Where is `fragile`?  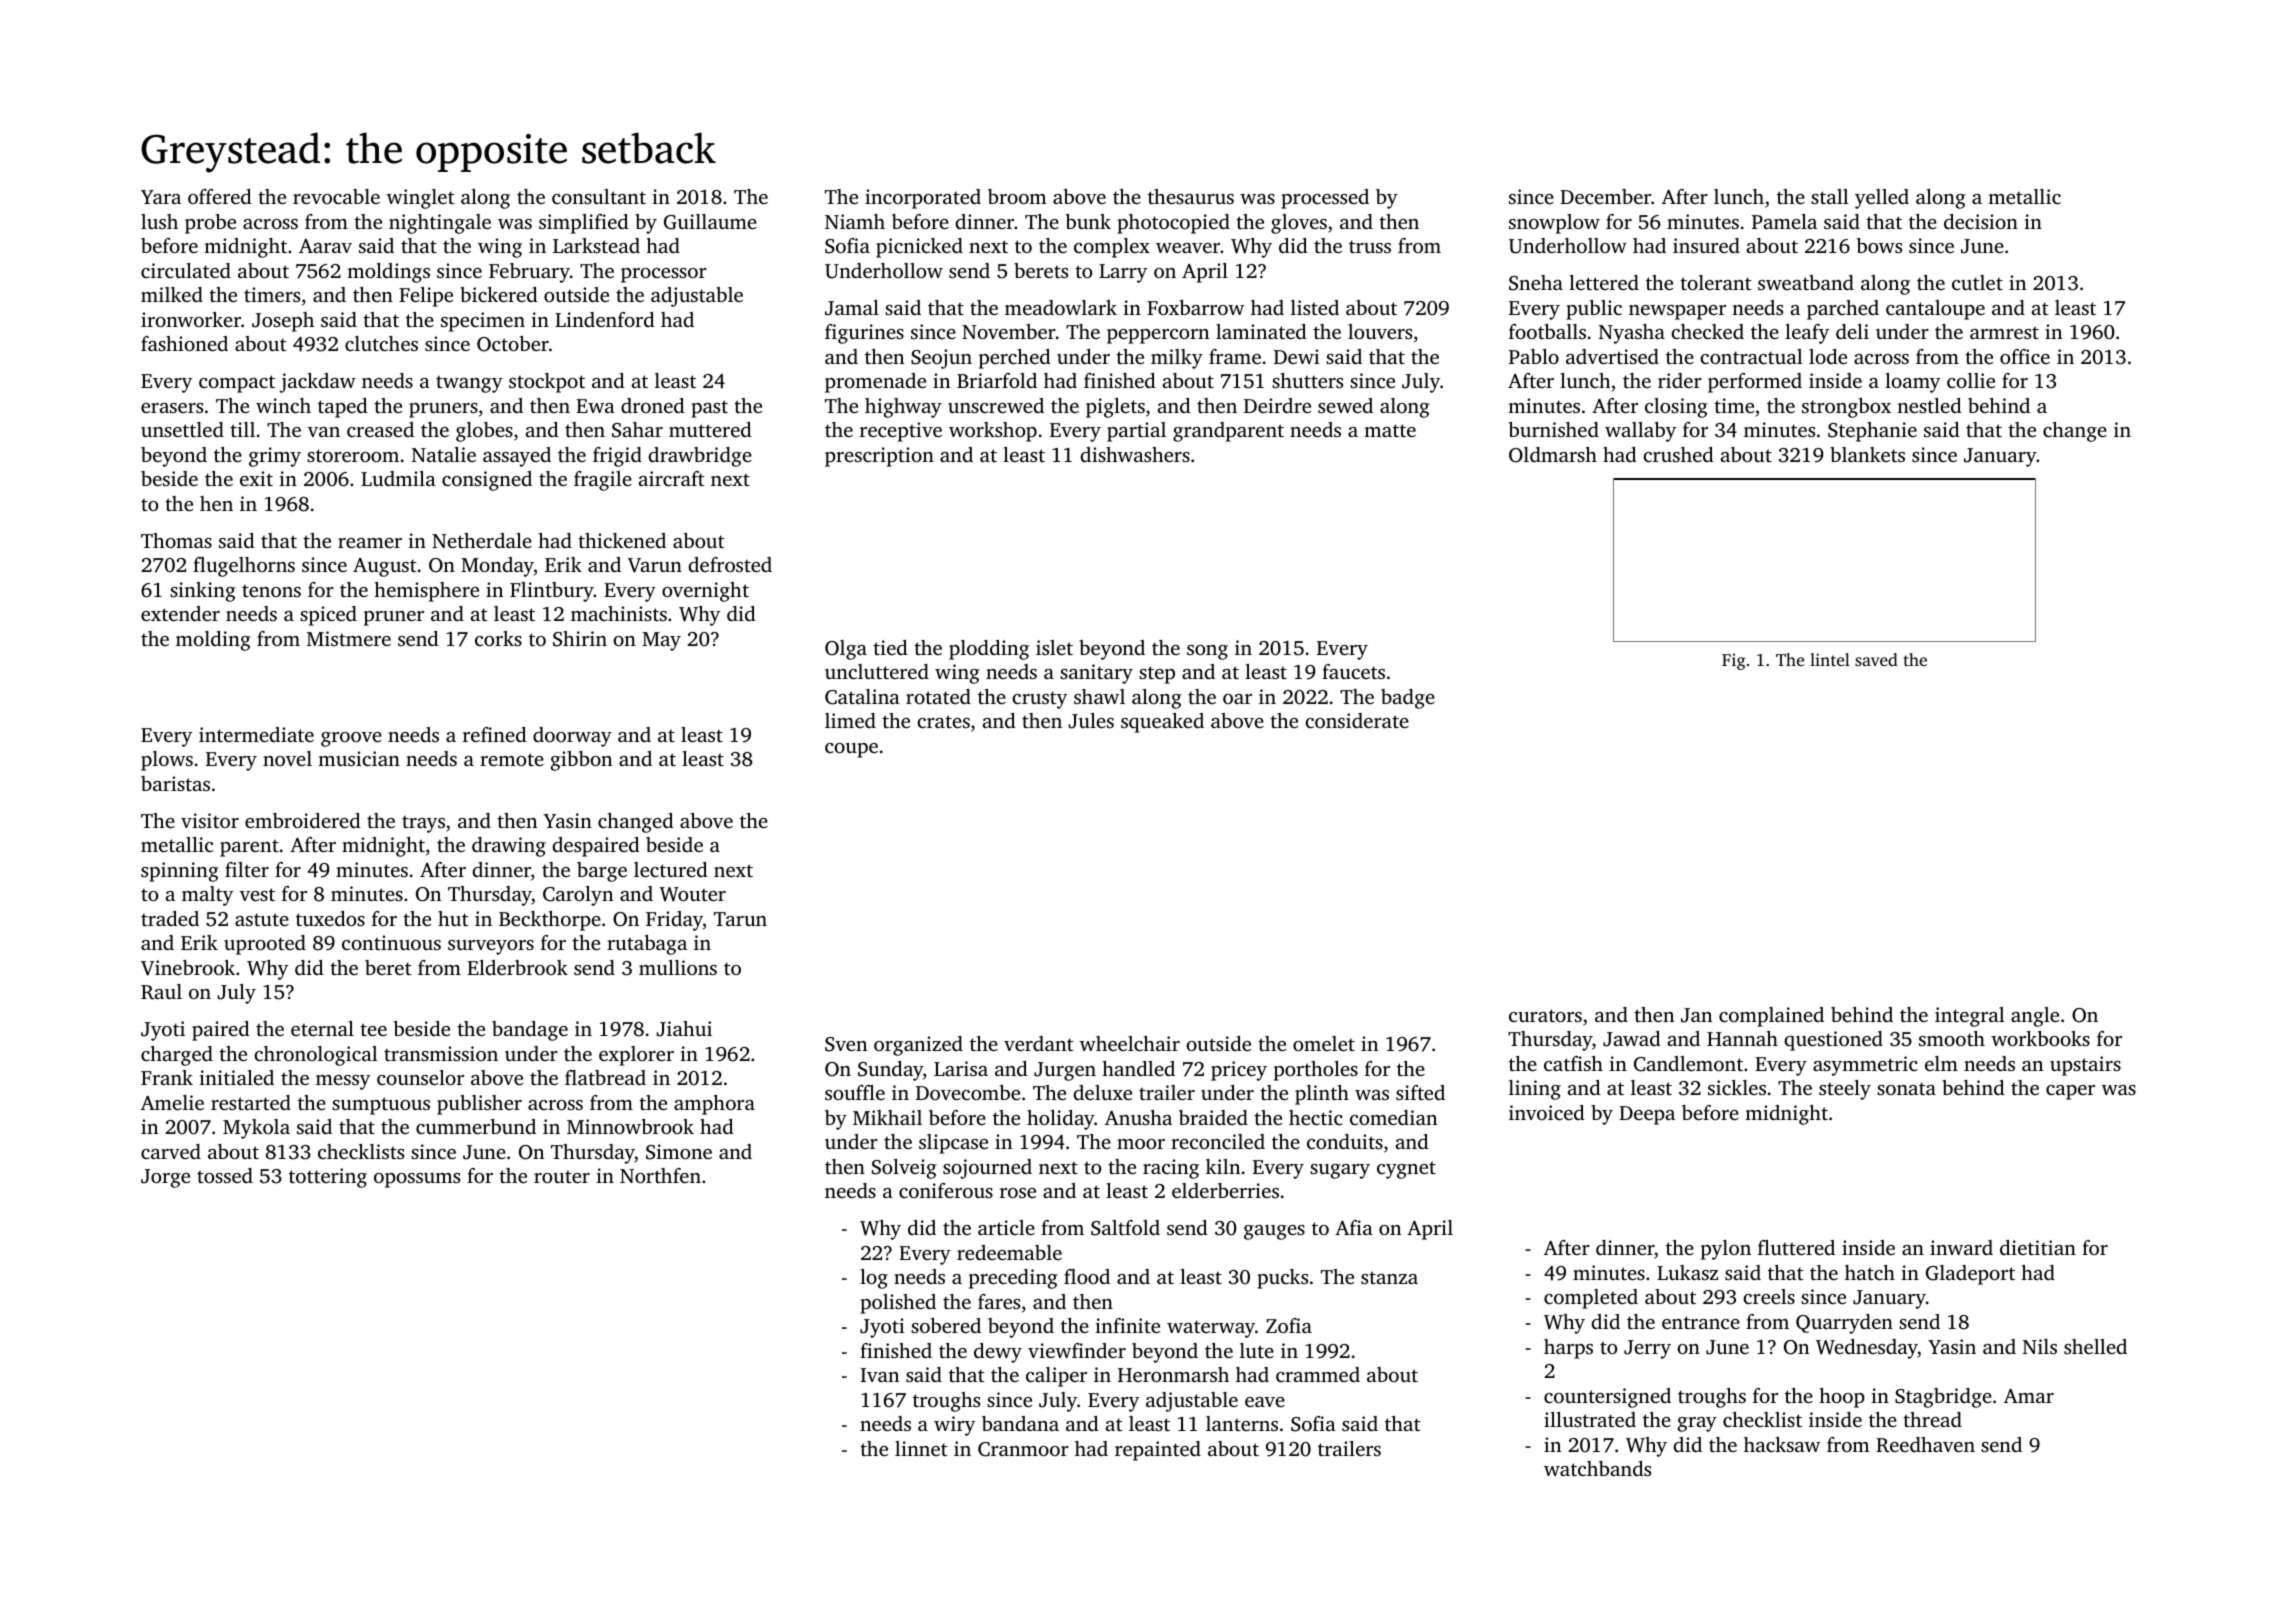
fragile is located at coordinates (603, 481).
